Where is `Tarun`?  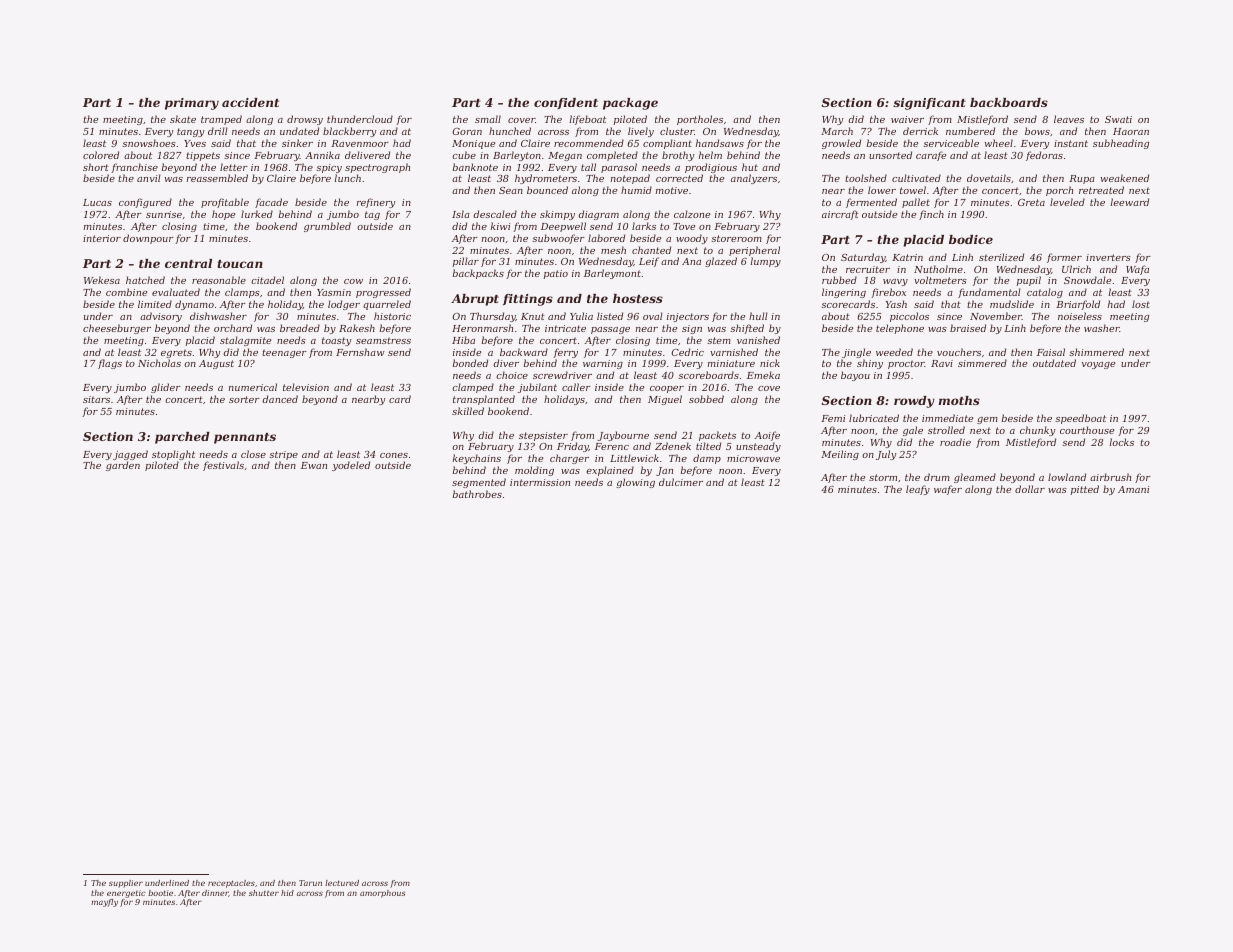 Tarun is located at coordinates (310, 883).
